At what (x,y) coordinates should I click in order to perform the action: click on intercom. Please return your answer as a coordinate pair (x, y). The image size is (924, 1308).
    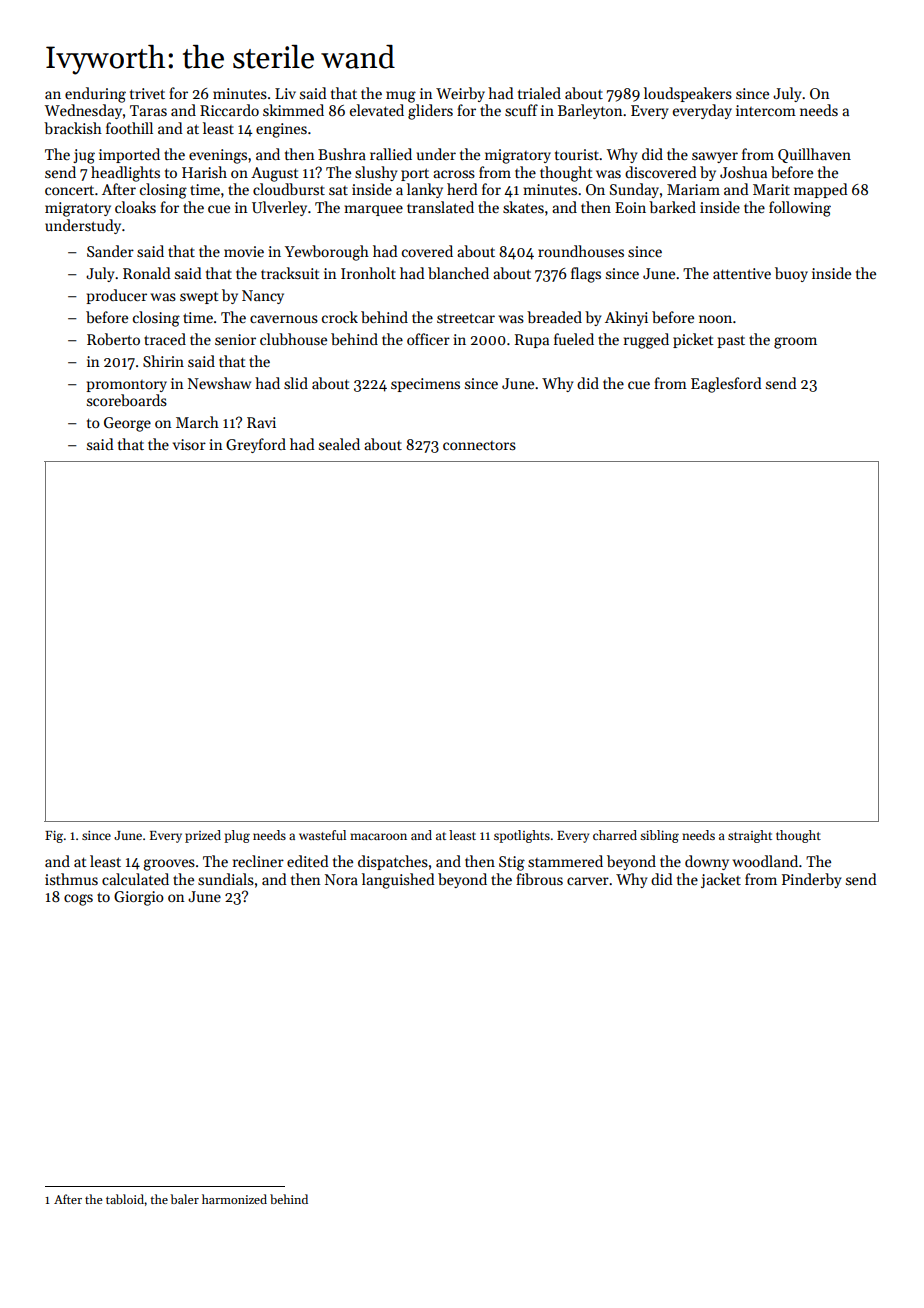
    Looking at the image, I should click on (766, 110).
